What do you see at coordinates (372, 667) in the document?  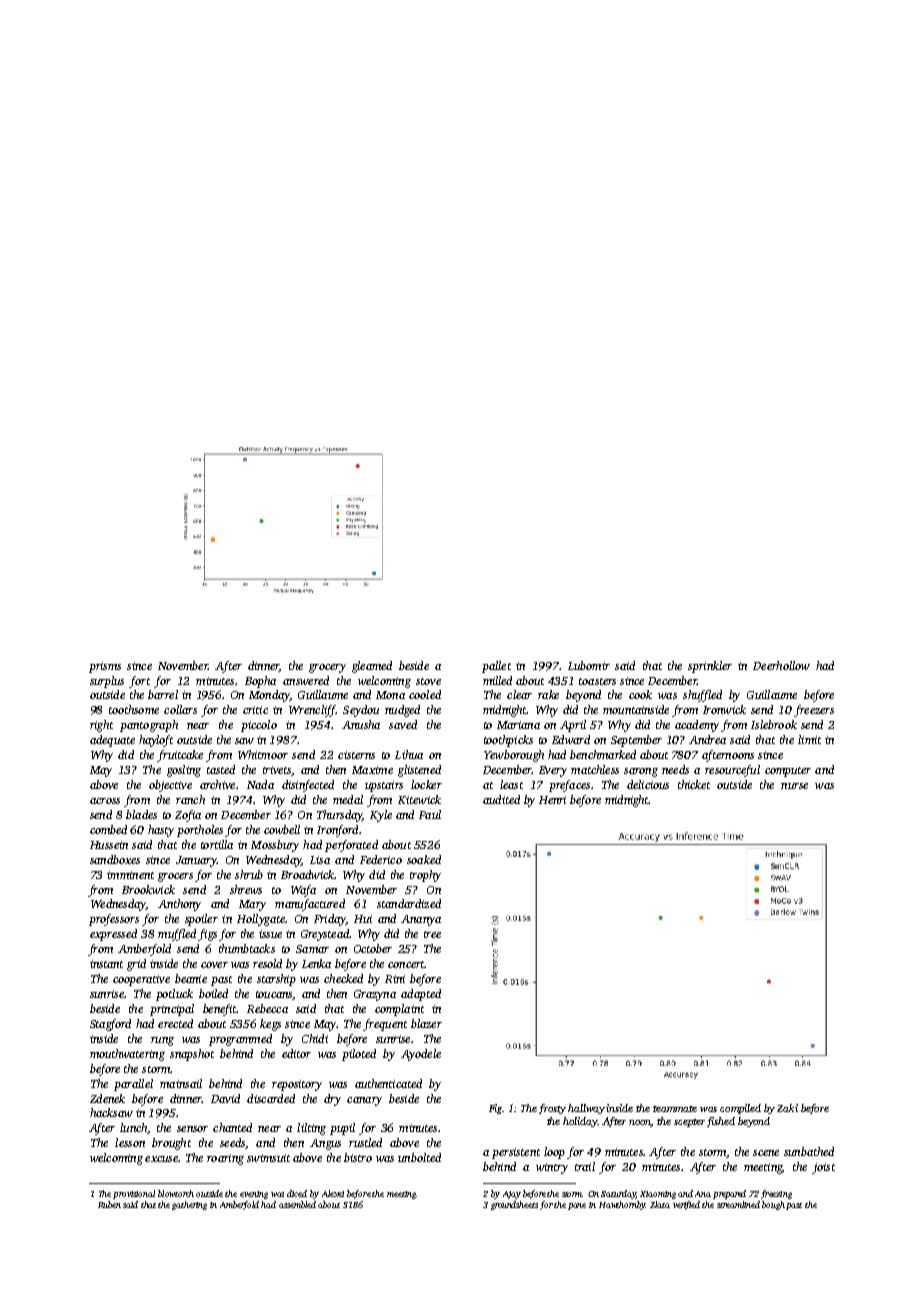 I see `gleamed` at bounding box center [372, 667].
